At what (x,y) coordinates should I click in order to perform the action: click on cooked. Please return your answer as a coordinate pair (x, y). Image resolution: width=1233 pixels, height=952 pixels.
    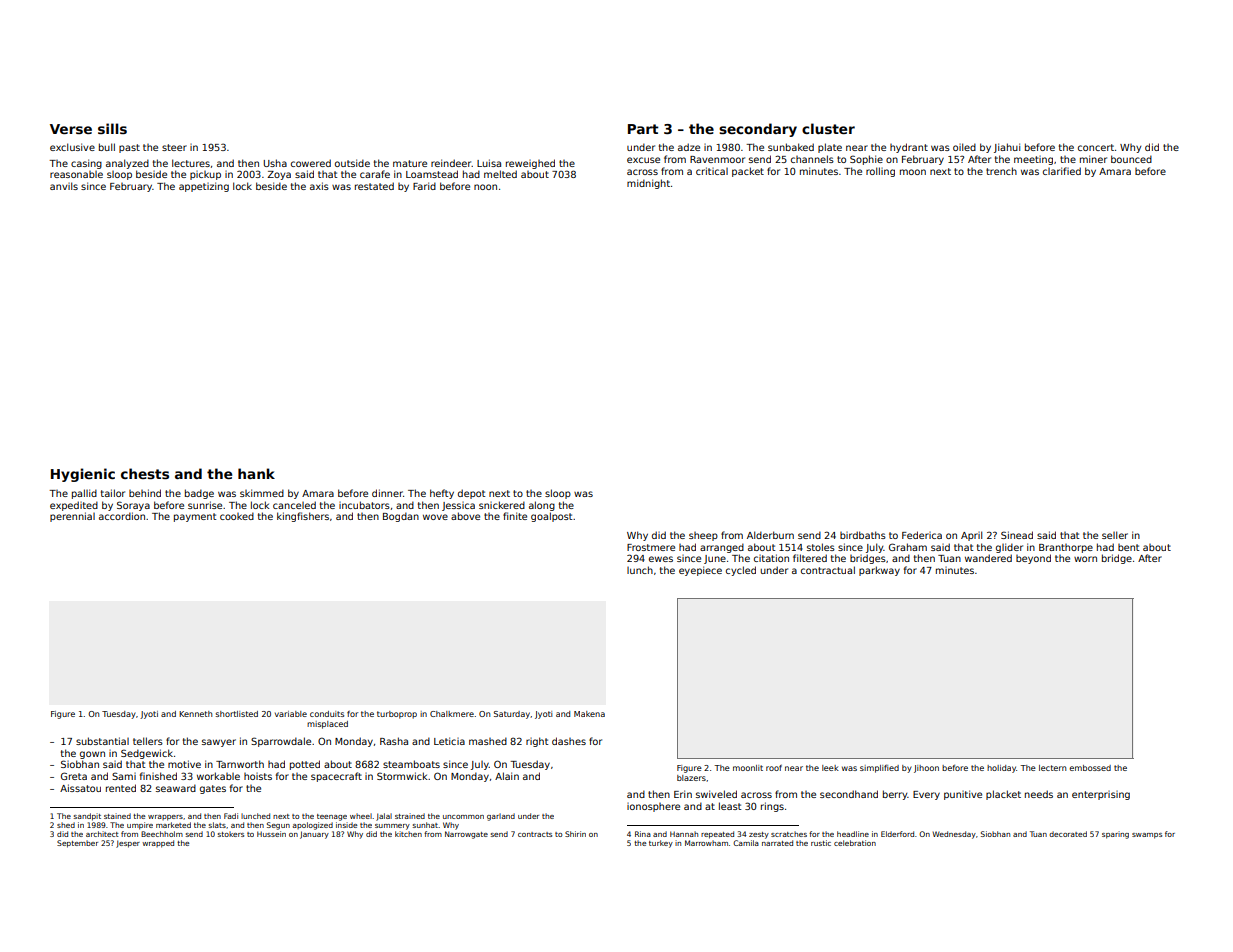
    Looking at the image, I should click on (237, 516).
